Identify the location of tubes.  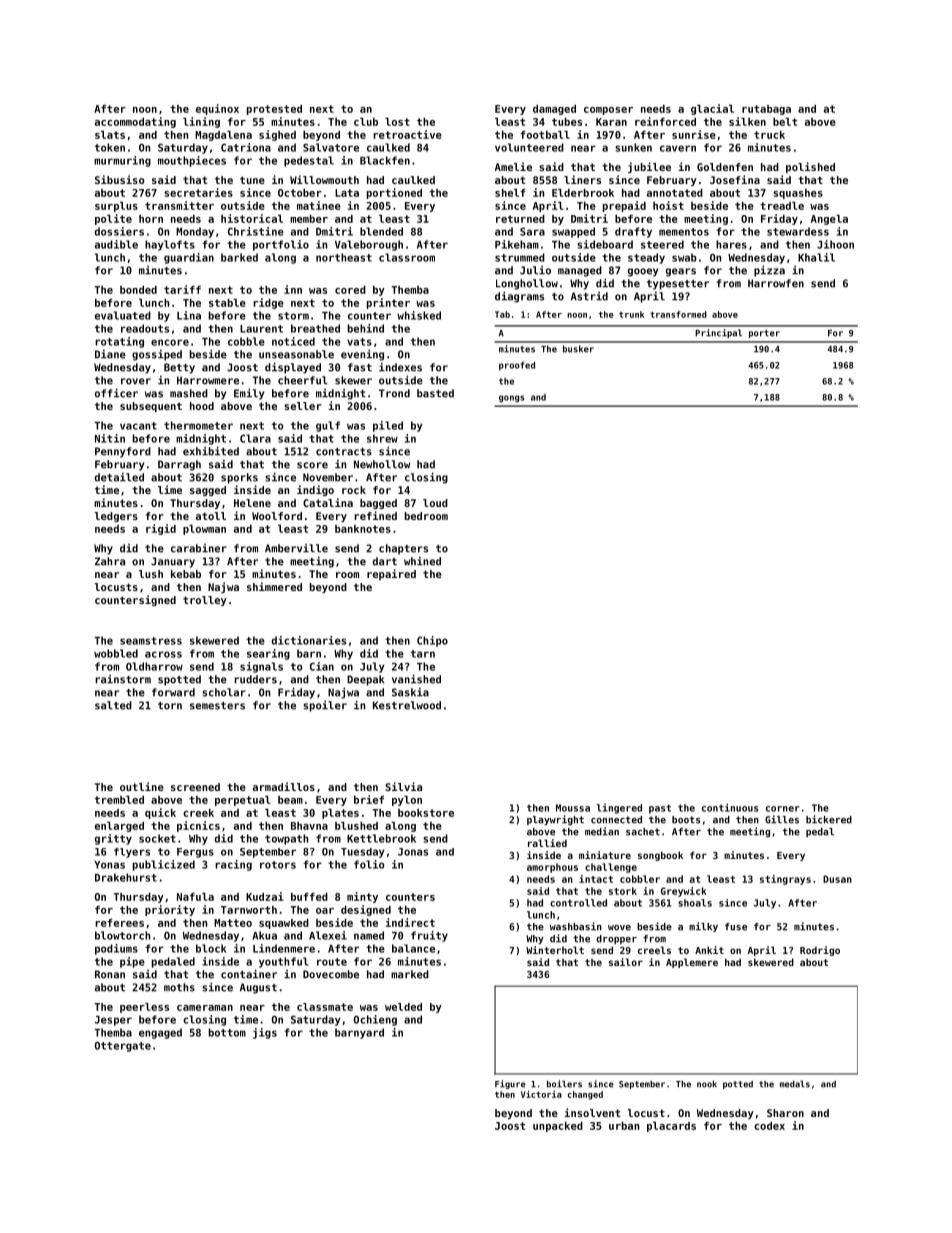
(567, 122).
